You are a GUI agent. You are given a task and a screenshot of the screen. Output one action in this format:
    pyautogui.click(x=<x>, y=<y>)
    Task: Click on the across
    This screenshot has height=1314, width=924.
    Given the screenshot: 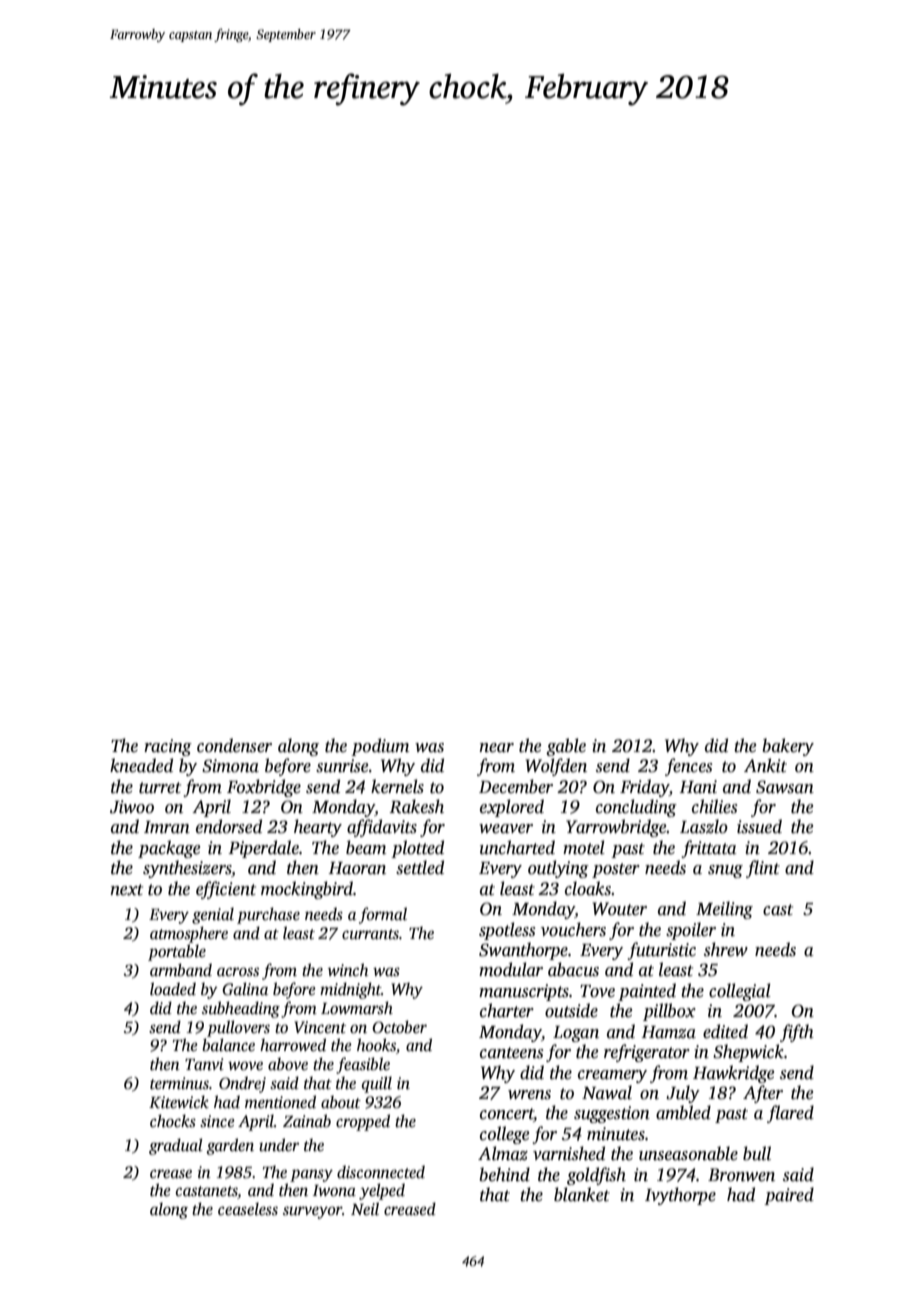 What is the action you would take?
    pyautogui.click(x=238, y=972)
